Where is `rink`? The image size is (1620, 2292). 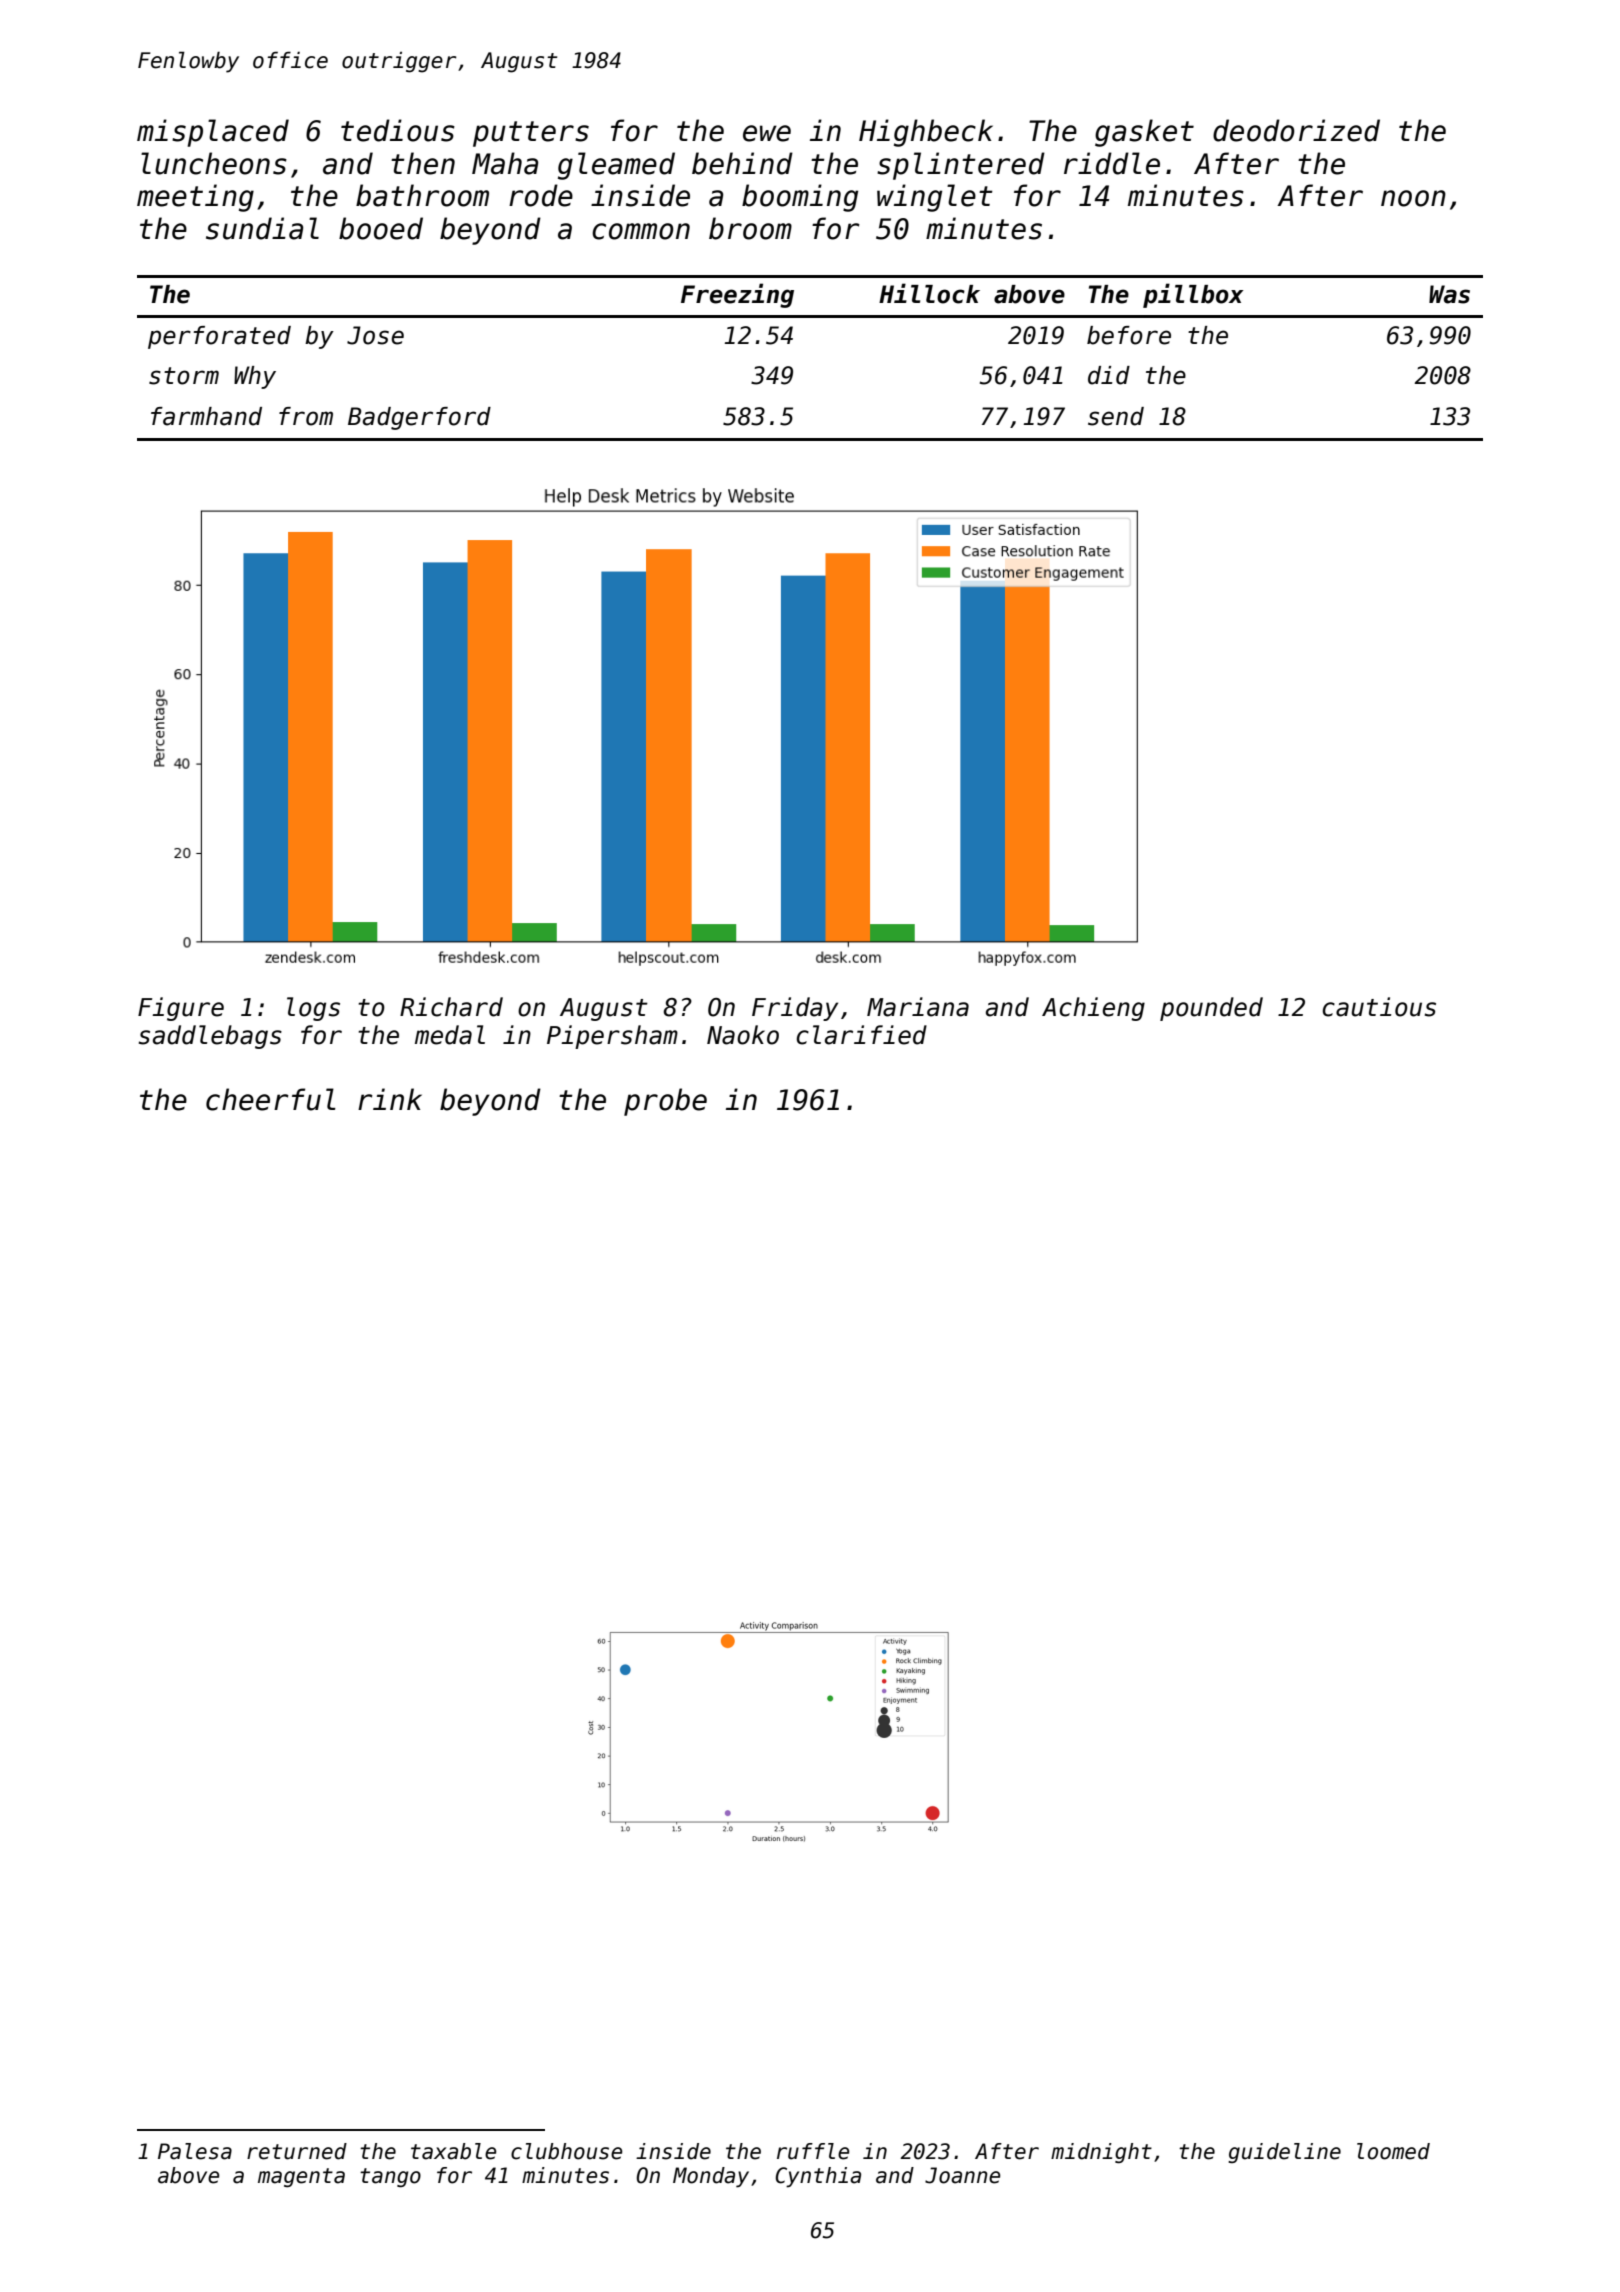
rink is located at coordinates (390, 1099).
